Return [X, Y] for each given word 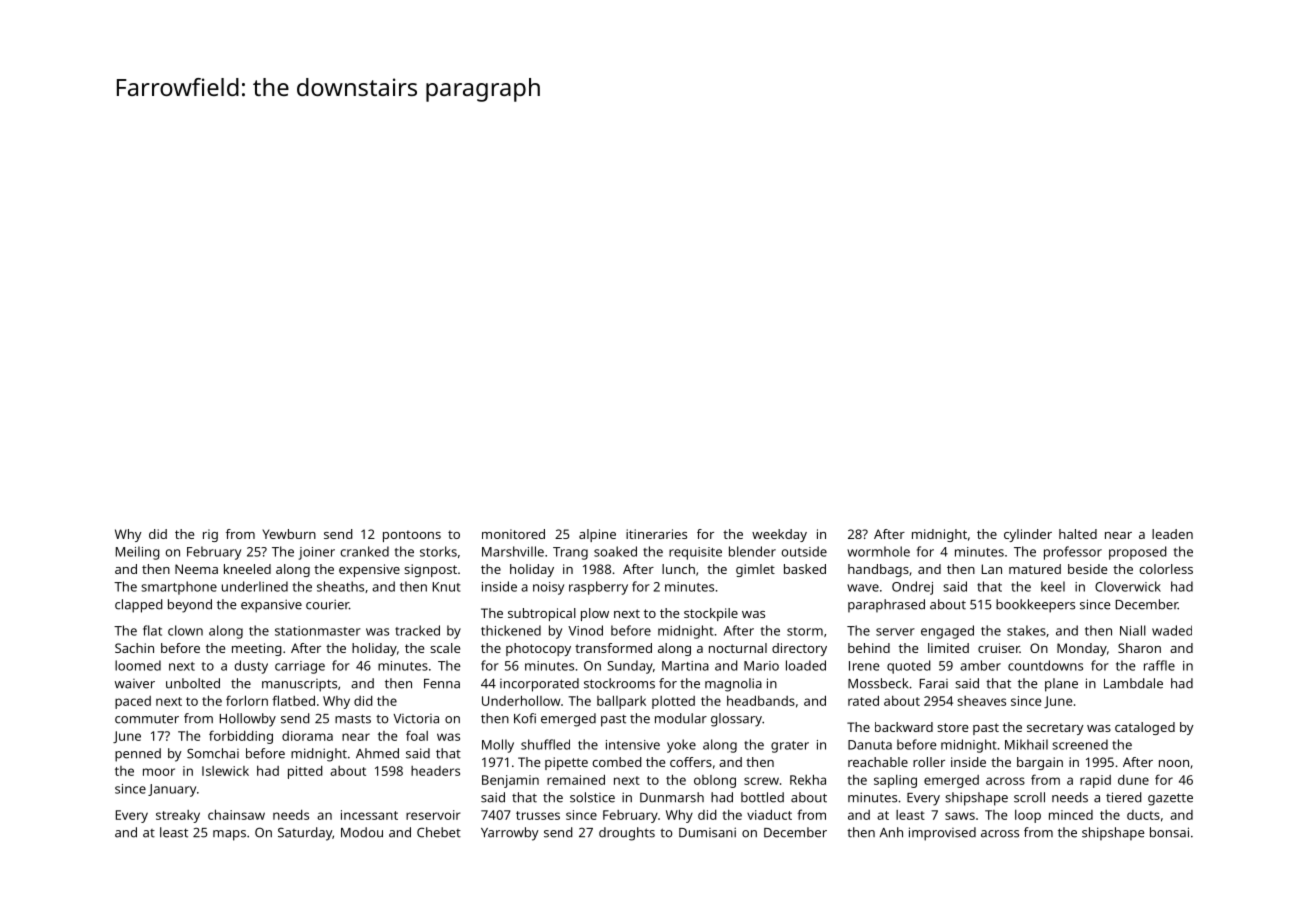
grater [790, 747]
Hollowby [248, 720]
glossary [736, 720]
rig [210, 535]
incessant [369, 815]
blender [752, 551]
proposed [1138, 553]
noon [1174, 763]
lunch [678, 569]
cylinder [1028, 535]
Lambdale [1133, 683]
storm [805, 631]
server [895, 632]
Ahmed [377, 753]
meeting [257, 649]
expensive [369, 570]
